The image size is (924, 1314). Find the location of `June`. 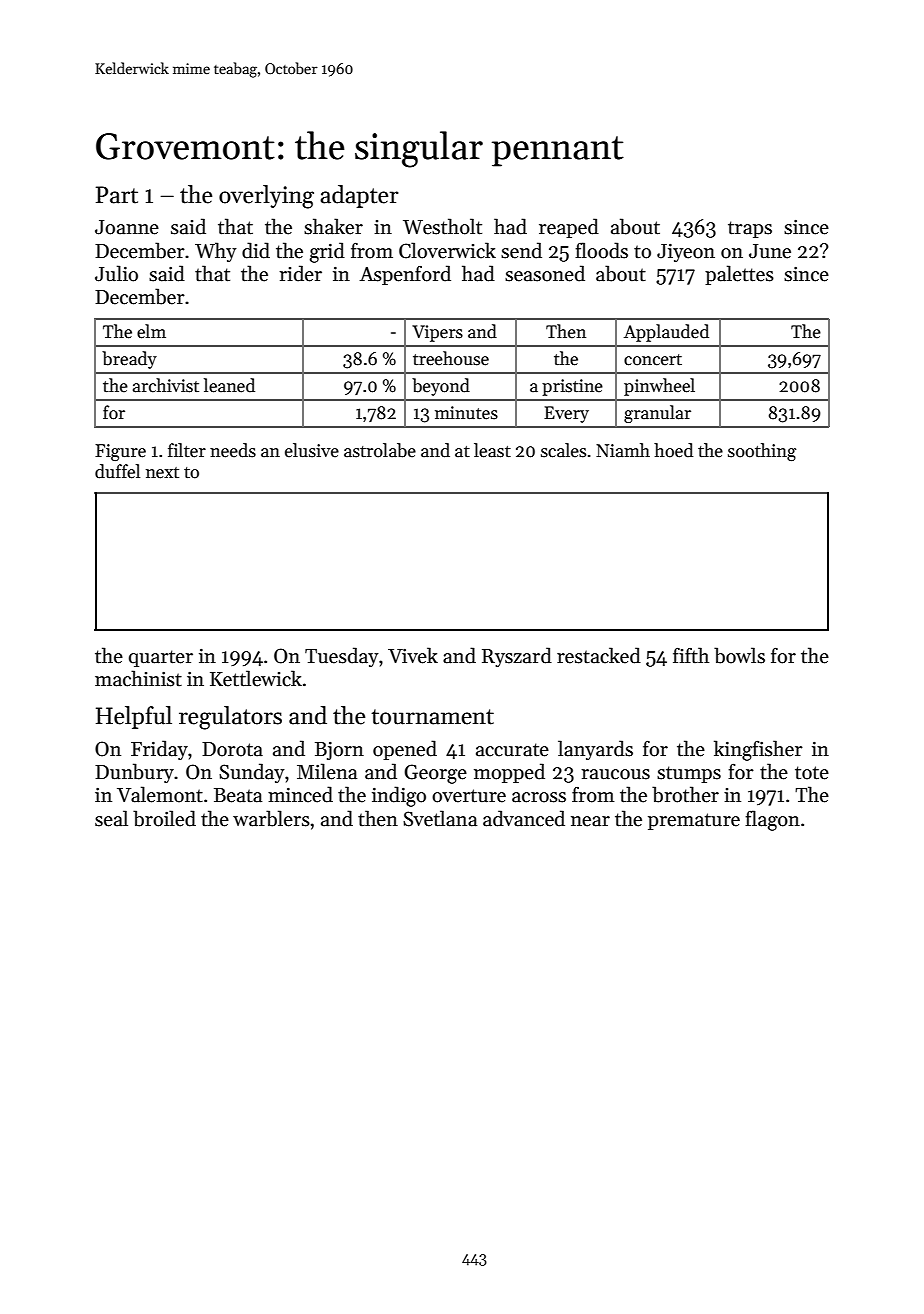

June is located at coordinates (770, 251).
